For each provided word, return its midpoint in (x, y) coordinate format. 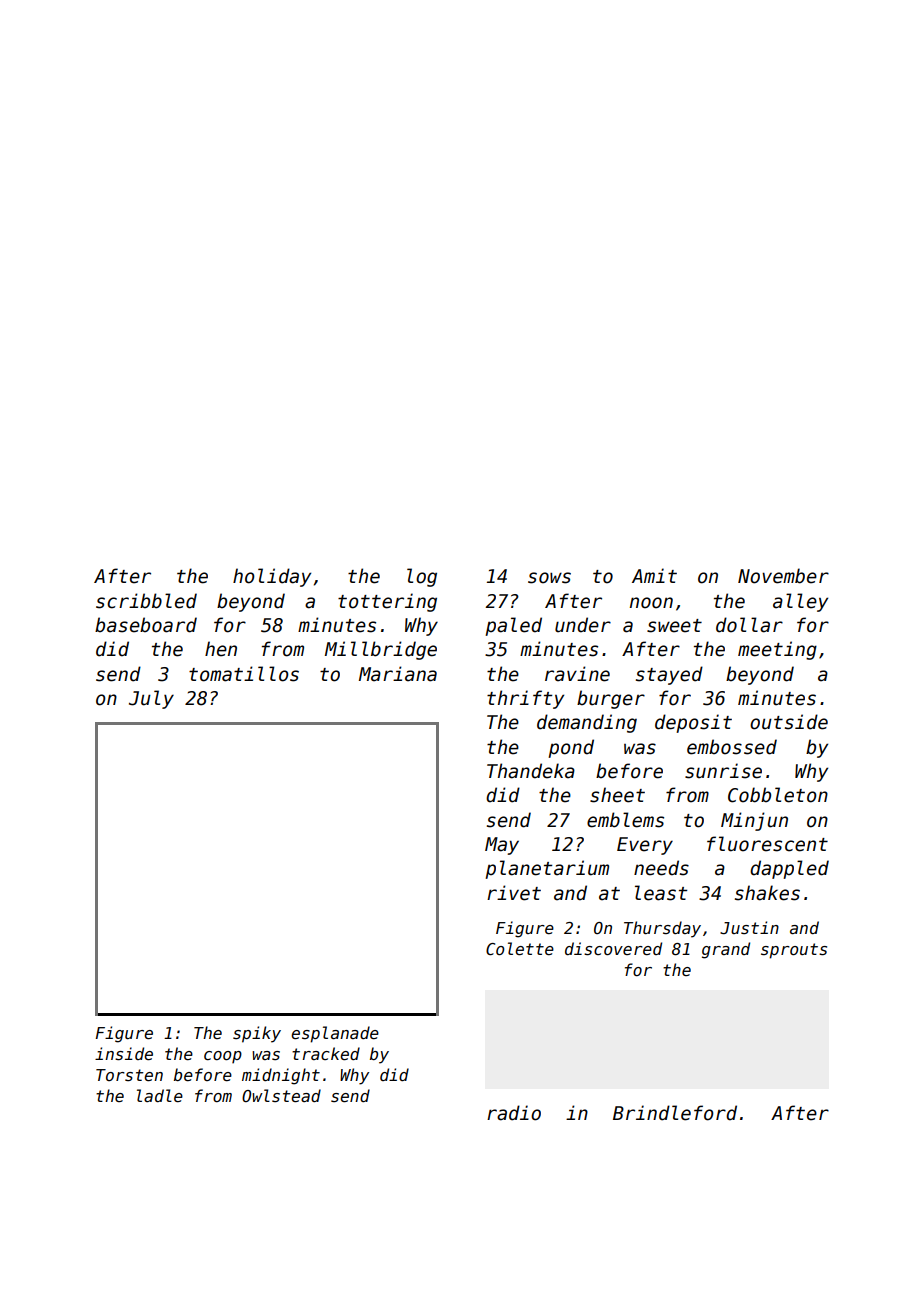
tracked (326, 1053)
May (502, 846)
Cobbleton (778, 795)
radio (514, 1113)
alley (800, 602)
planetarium (547, 869)
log (422, 577)
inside (124, 1054)
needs (661, 868)
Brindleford (675, 1113)
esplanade (335, 1034)
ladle (160, 1096)
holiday (272, 577)
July (151, 699)
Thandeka (531, 771)
